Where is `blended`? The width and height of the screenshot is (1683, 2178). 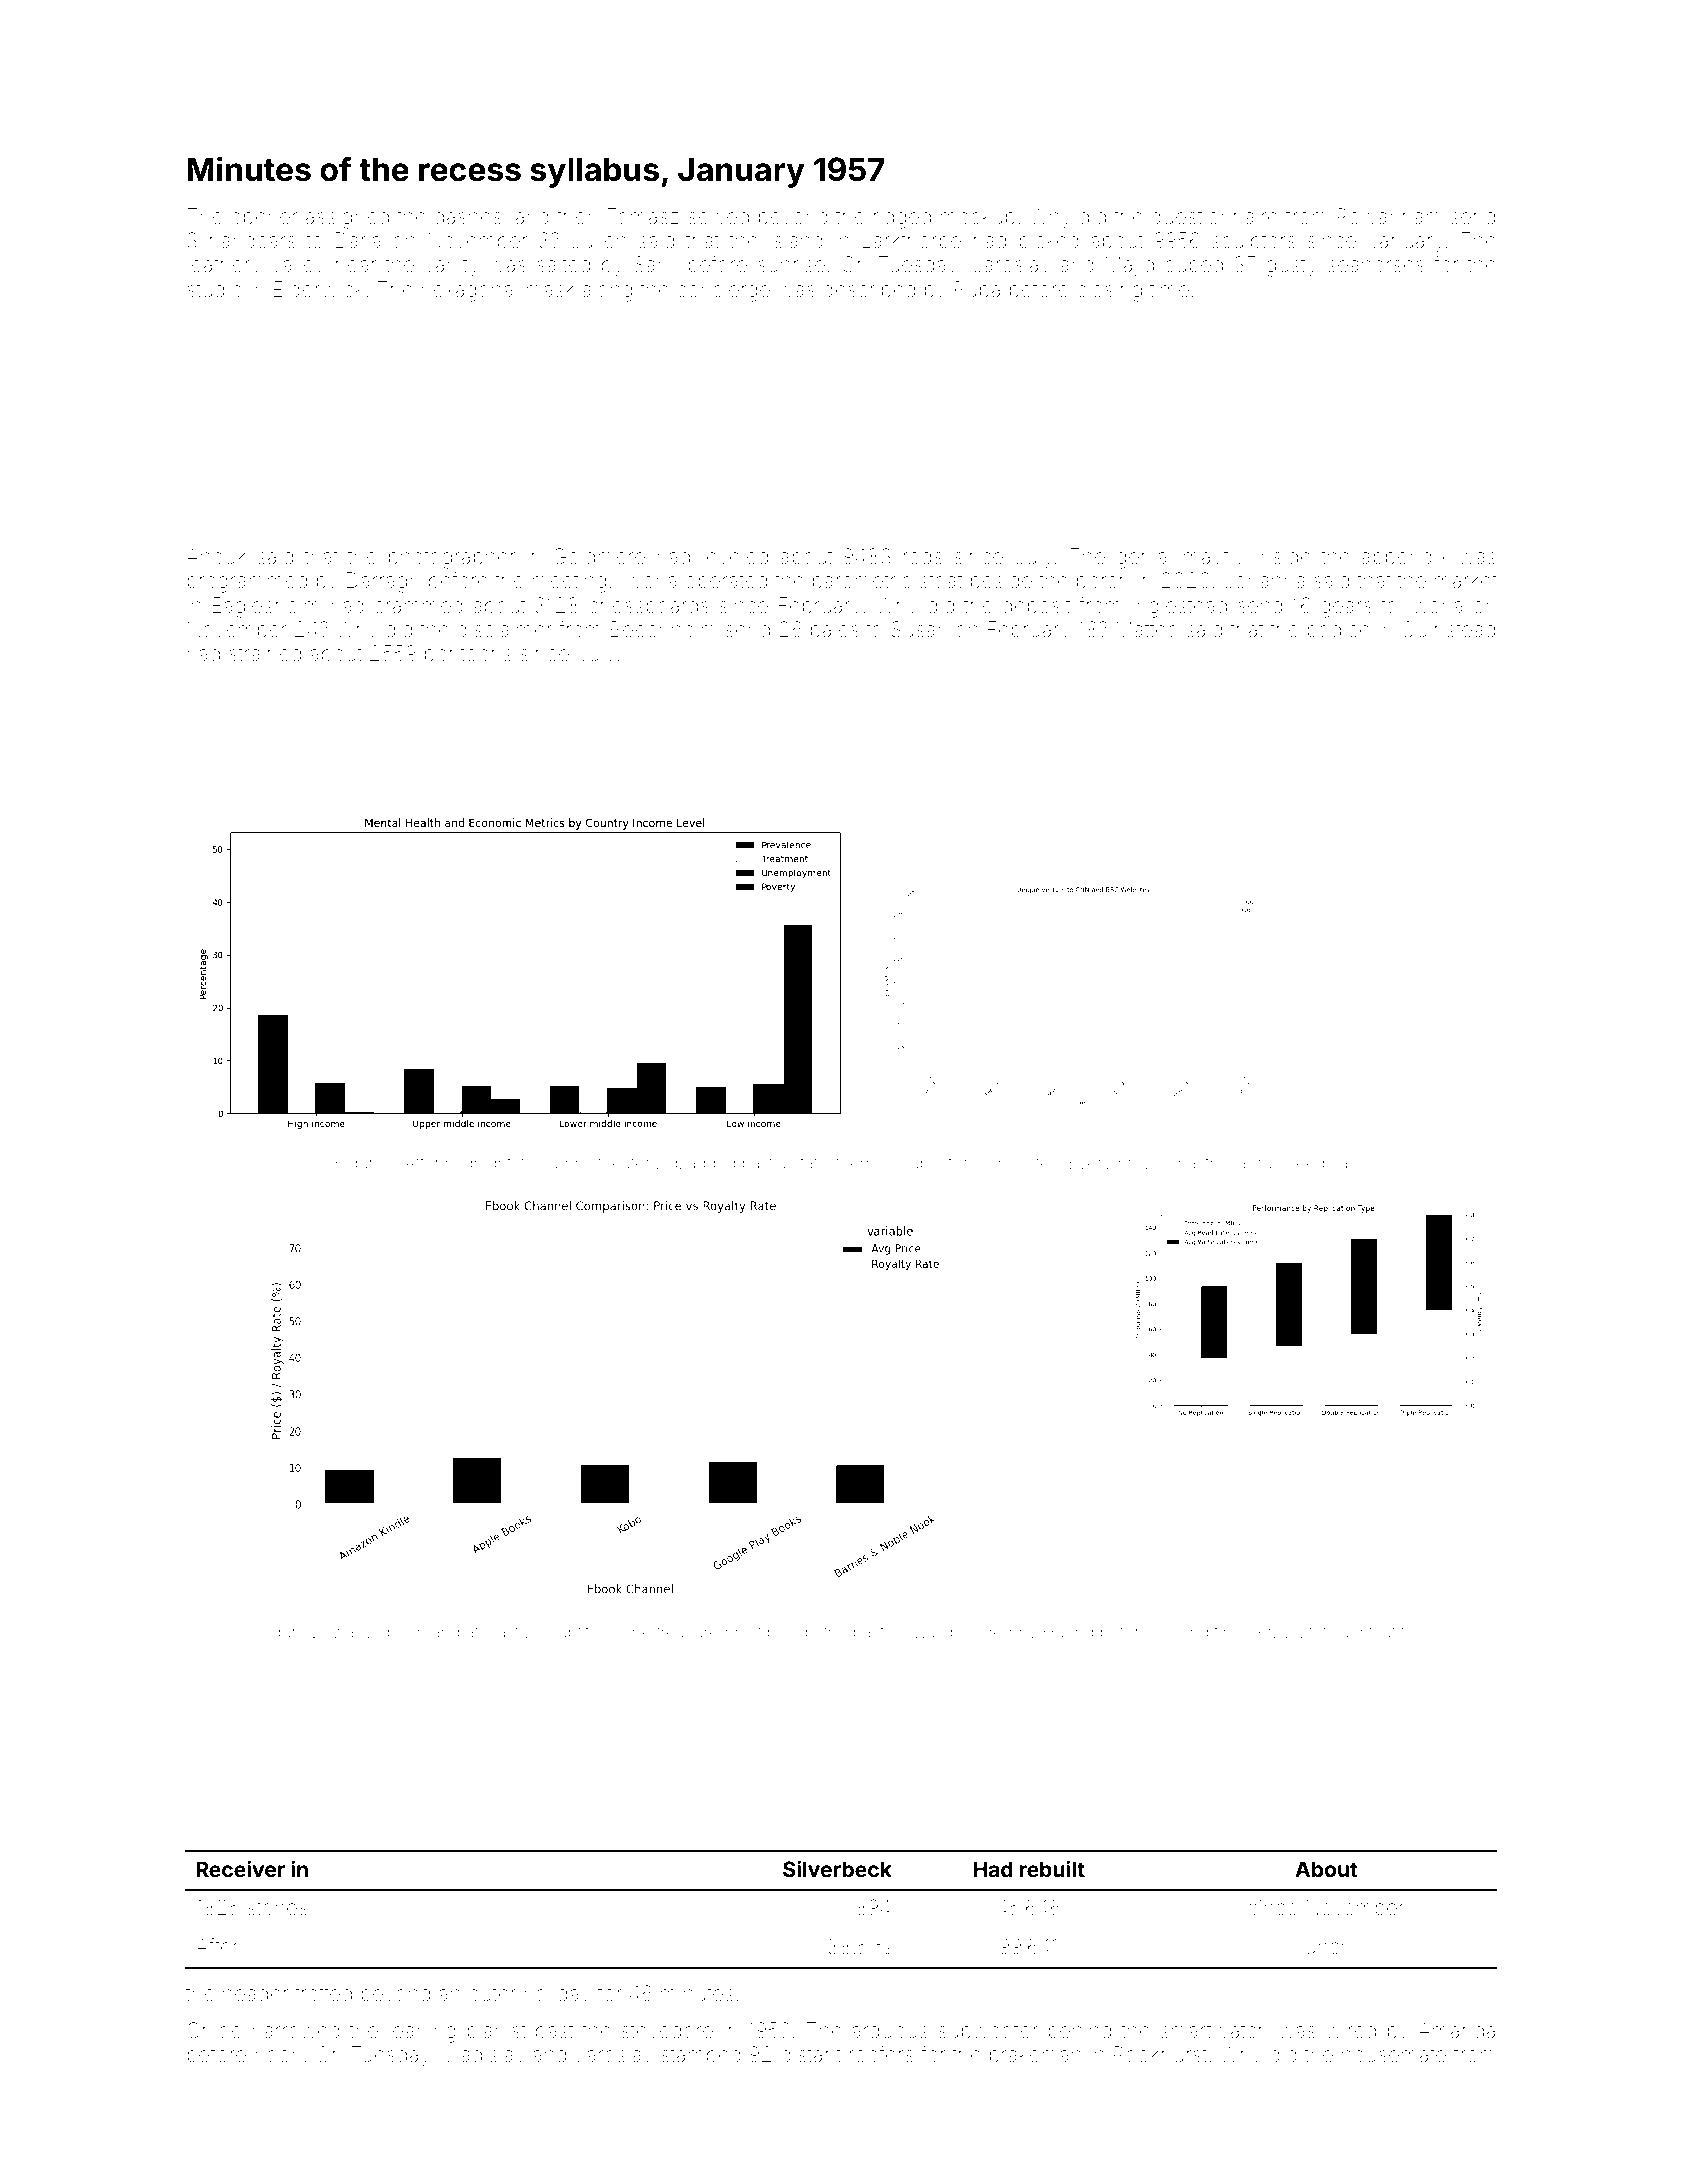 blended is located at coordinates (981, 1632).
